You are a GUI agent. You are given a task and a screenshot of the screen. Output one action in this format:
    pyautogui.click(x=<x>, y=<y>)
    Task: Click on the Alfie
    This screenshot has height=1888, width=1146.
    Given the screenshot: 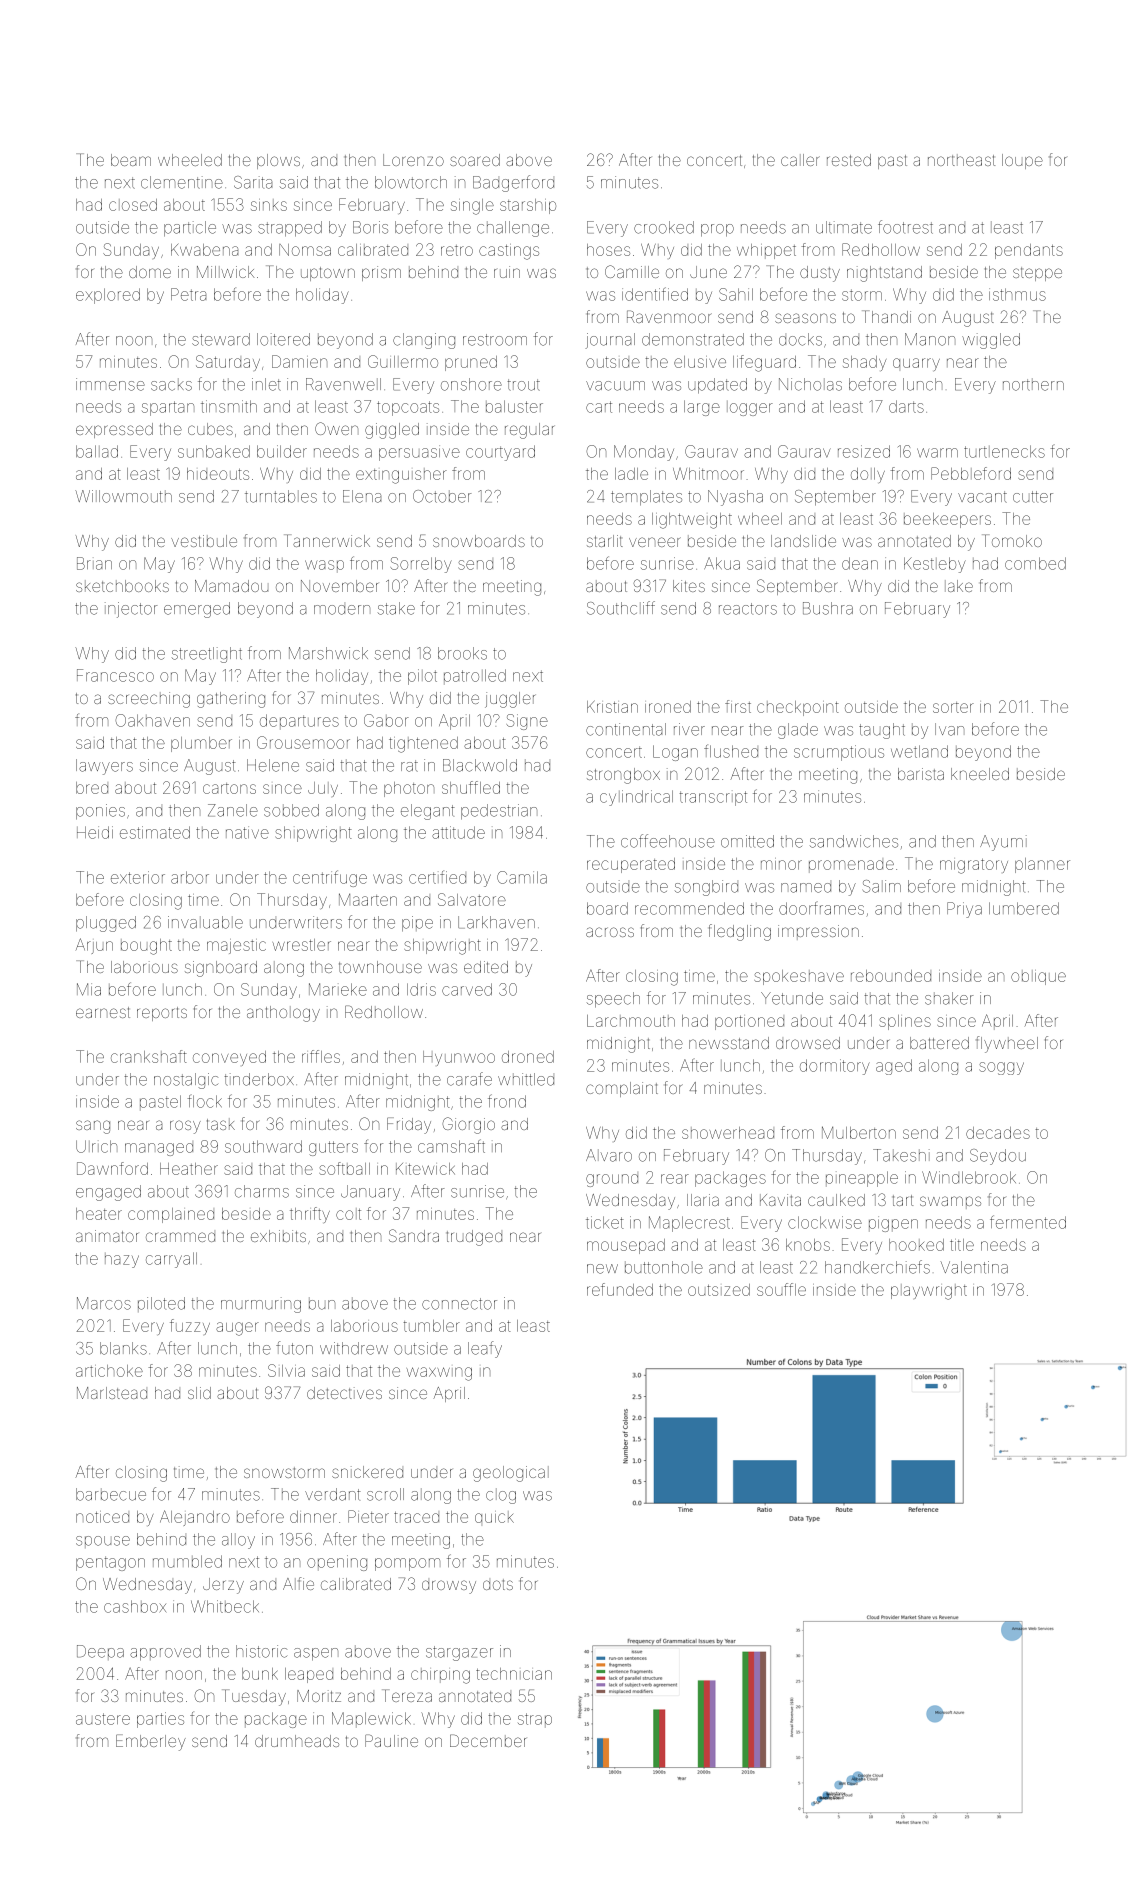 What is the action you would take?
    pyautogui.click(x=298, y=1583)
